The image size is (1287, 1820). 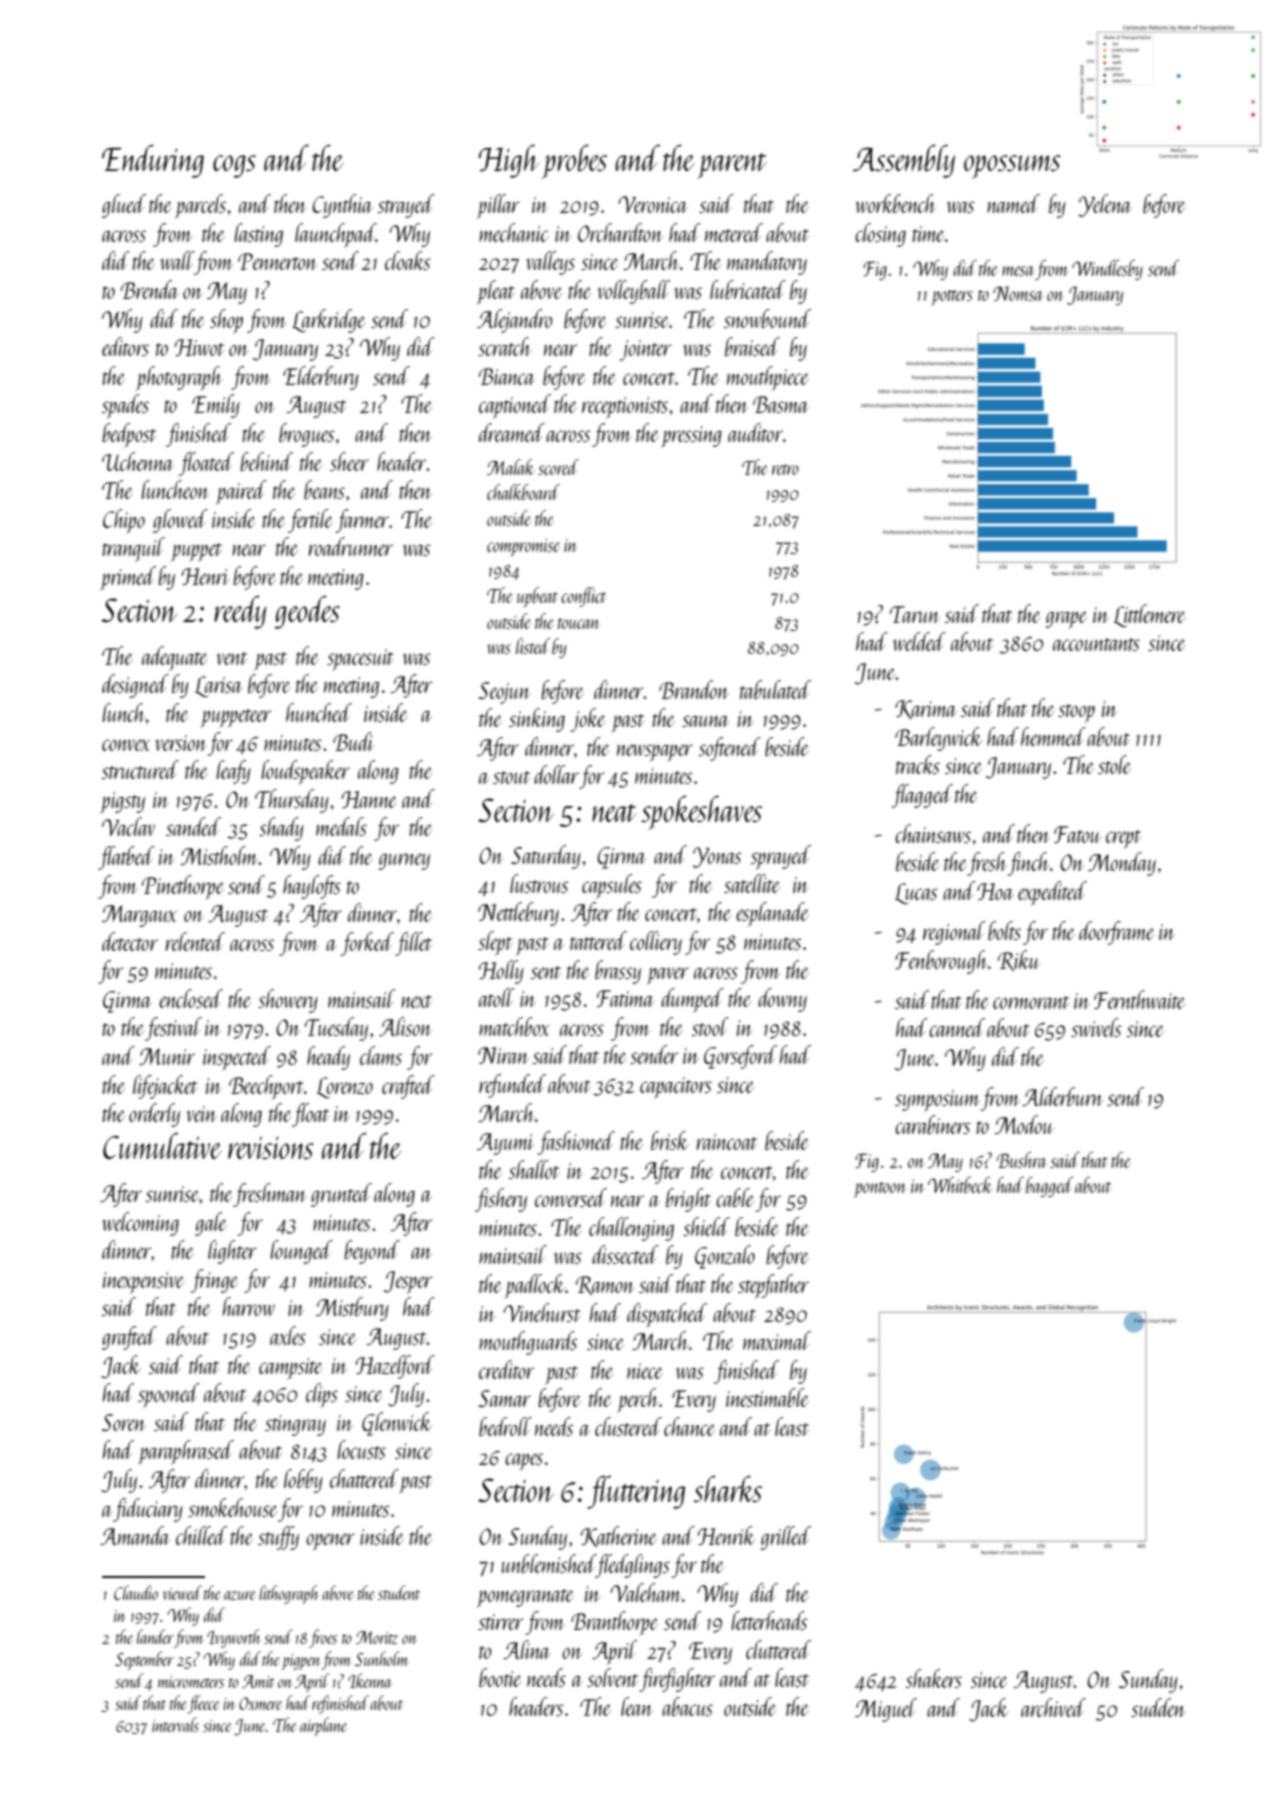 What do you see at coordinates (1049, 1187) in the page?
I see `bagged` at bounding box center [1049, 1187].
